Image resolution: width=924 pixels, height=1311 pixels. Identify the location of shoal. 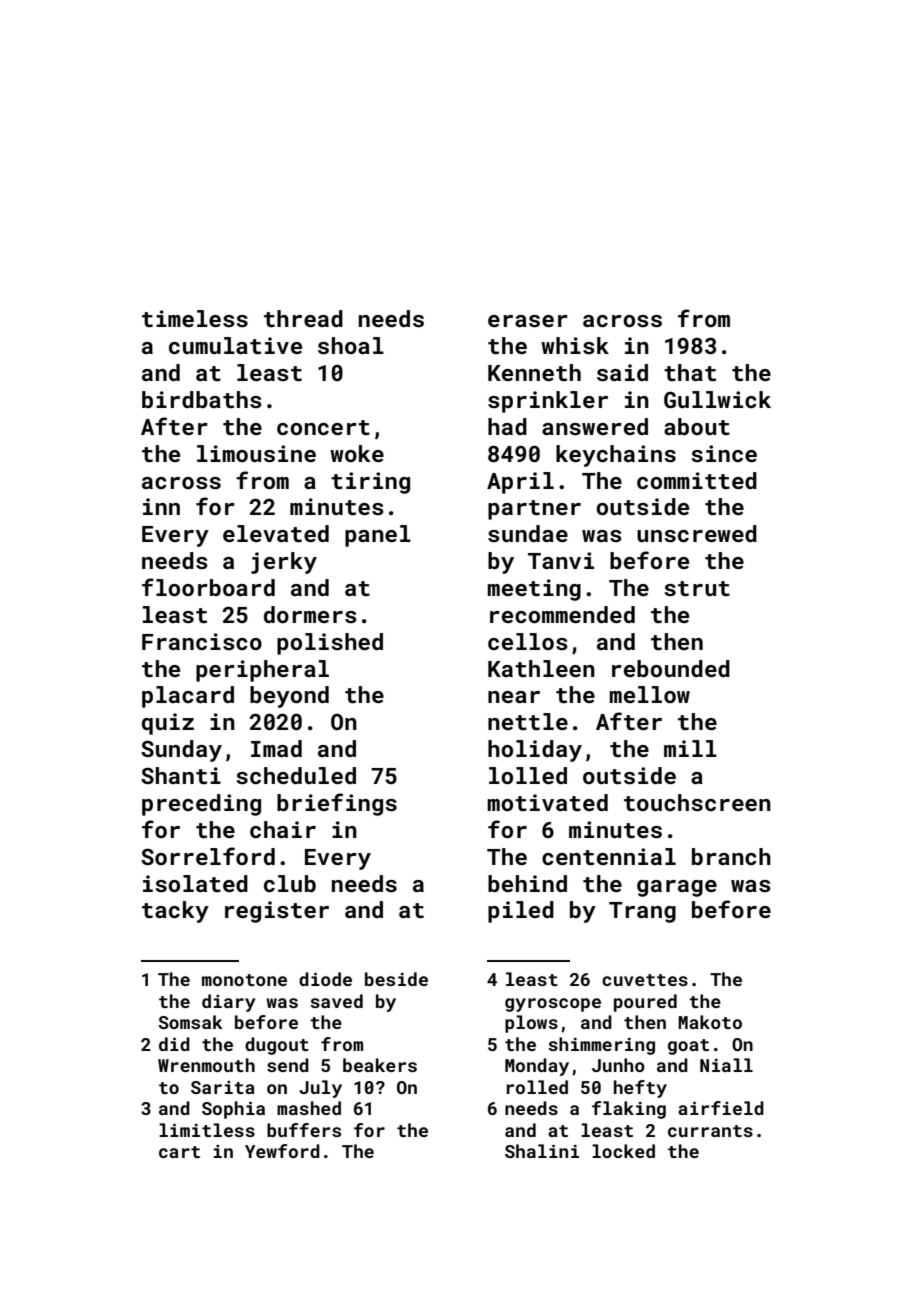
(351, 345).
